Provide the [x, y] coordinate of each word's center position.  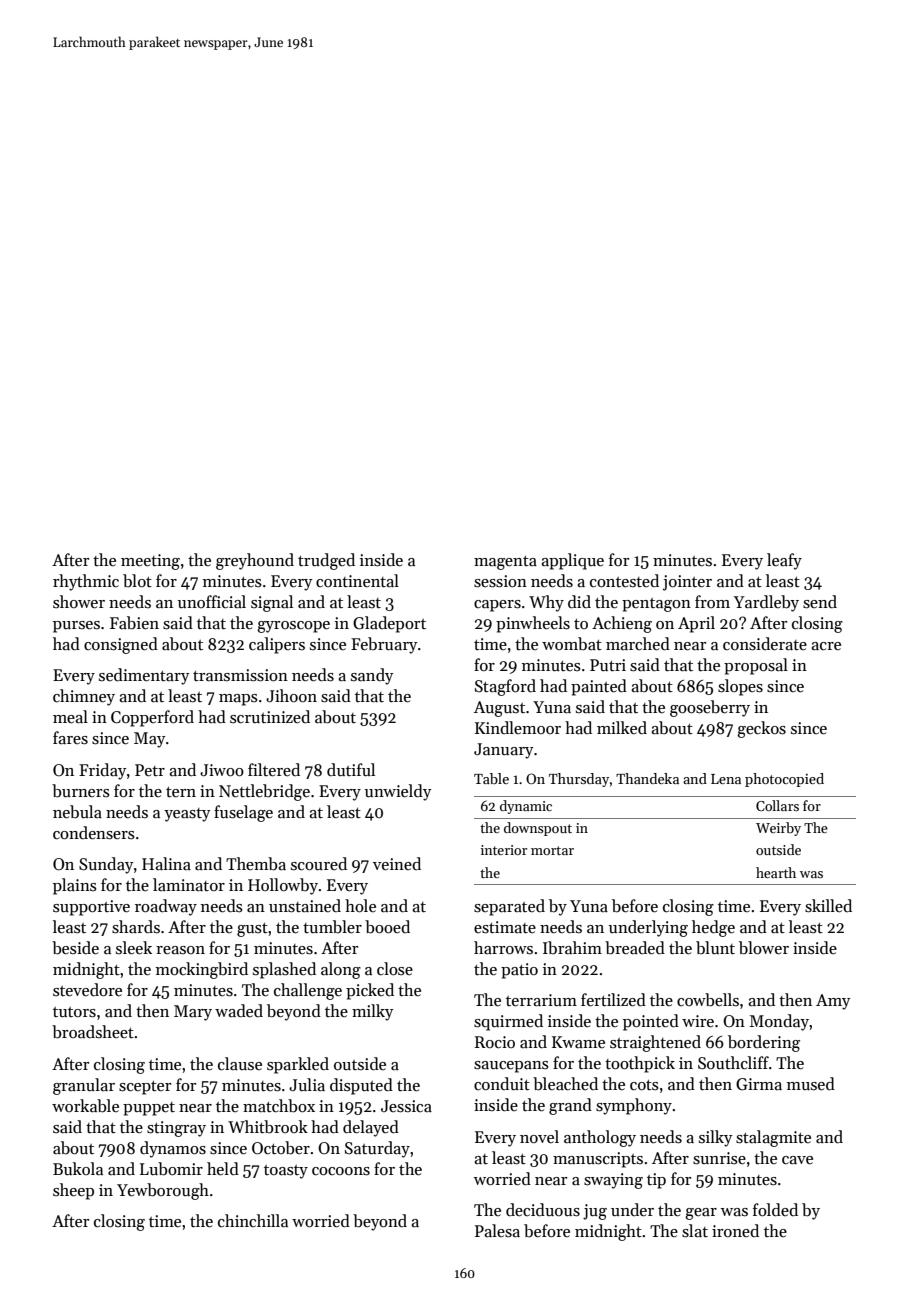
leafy [784, 561]
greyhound [255, 561]
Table [491, 778]
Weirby [778, 829]
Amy [833, 1002]
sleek [134, 948]
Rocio [495, 1042]
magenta [505, 563]
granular [84, 1086]
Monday [780, 1022]
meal [70, 717]
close [395, 969]
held [223, 1169]
